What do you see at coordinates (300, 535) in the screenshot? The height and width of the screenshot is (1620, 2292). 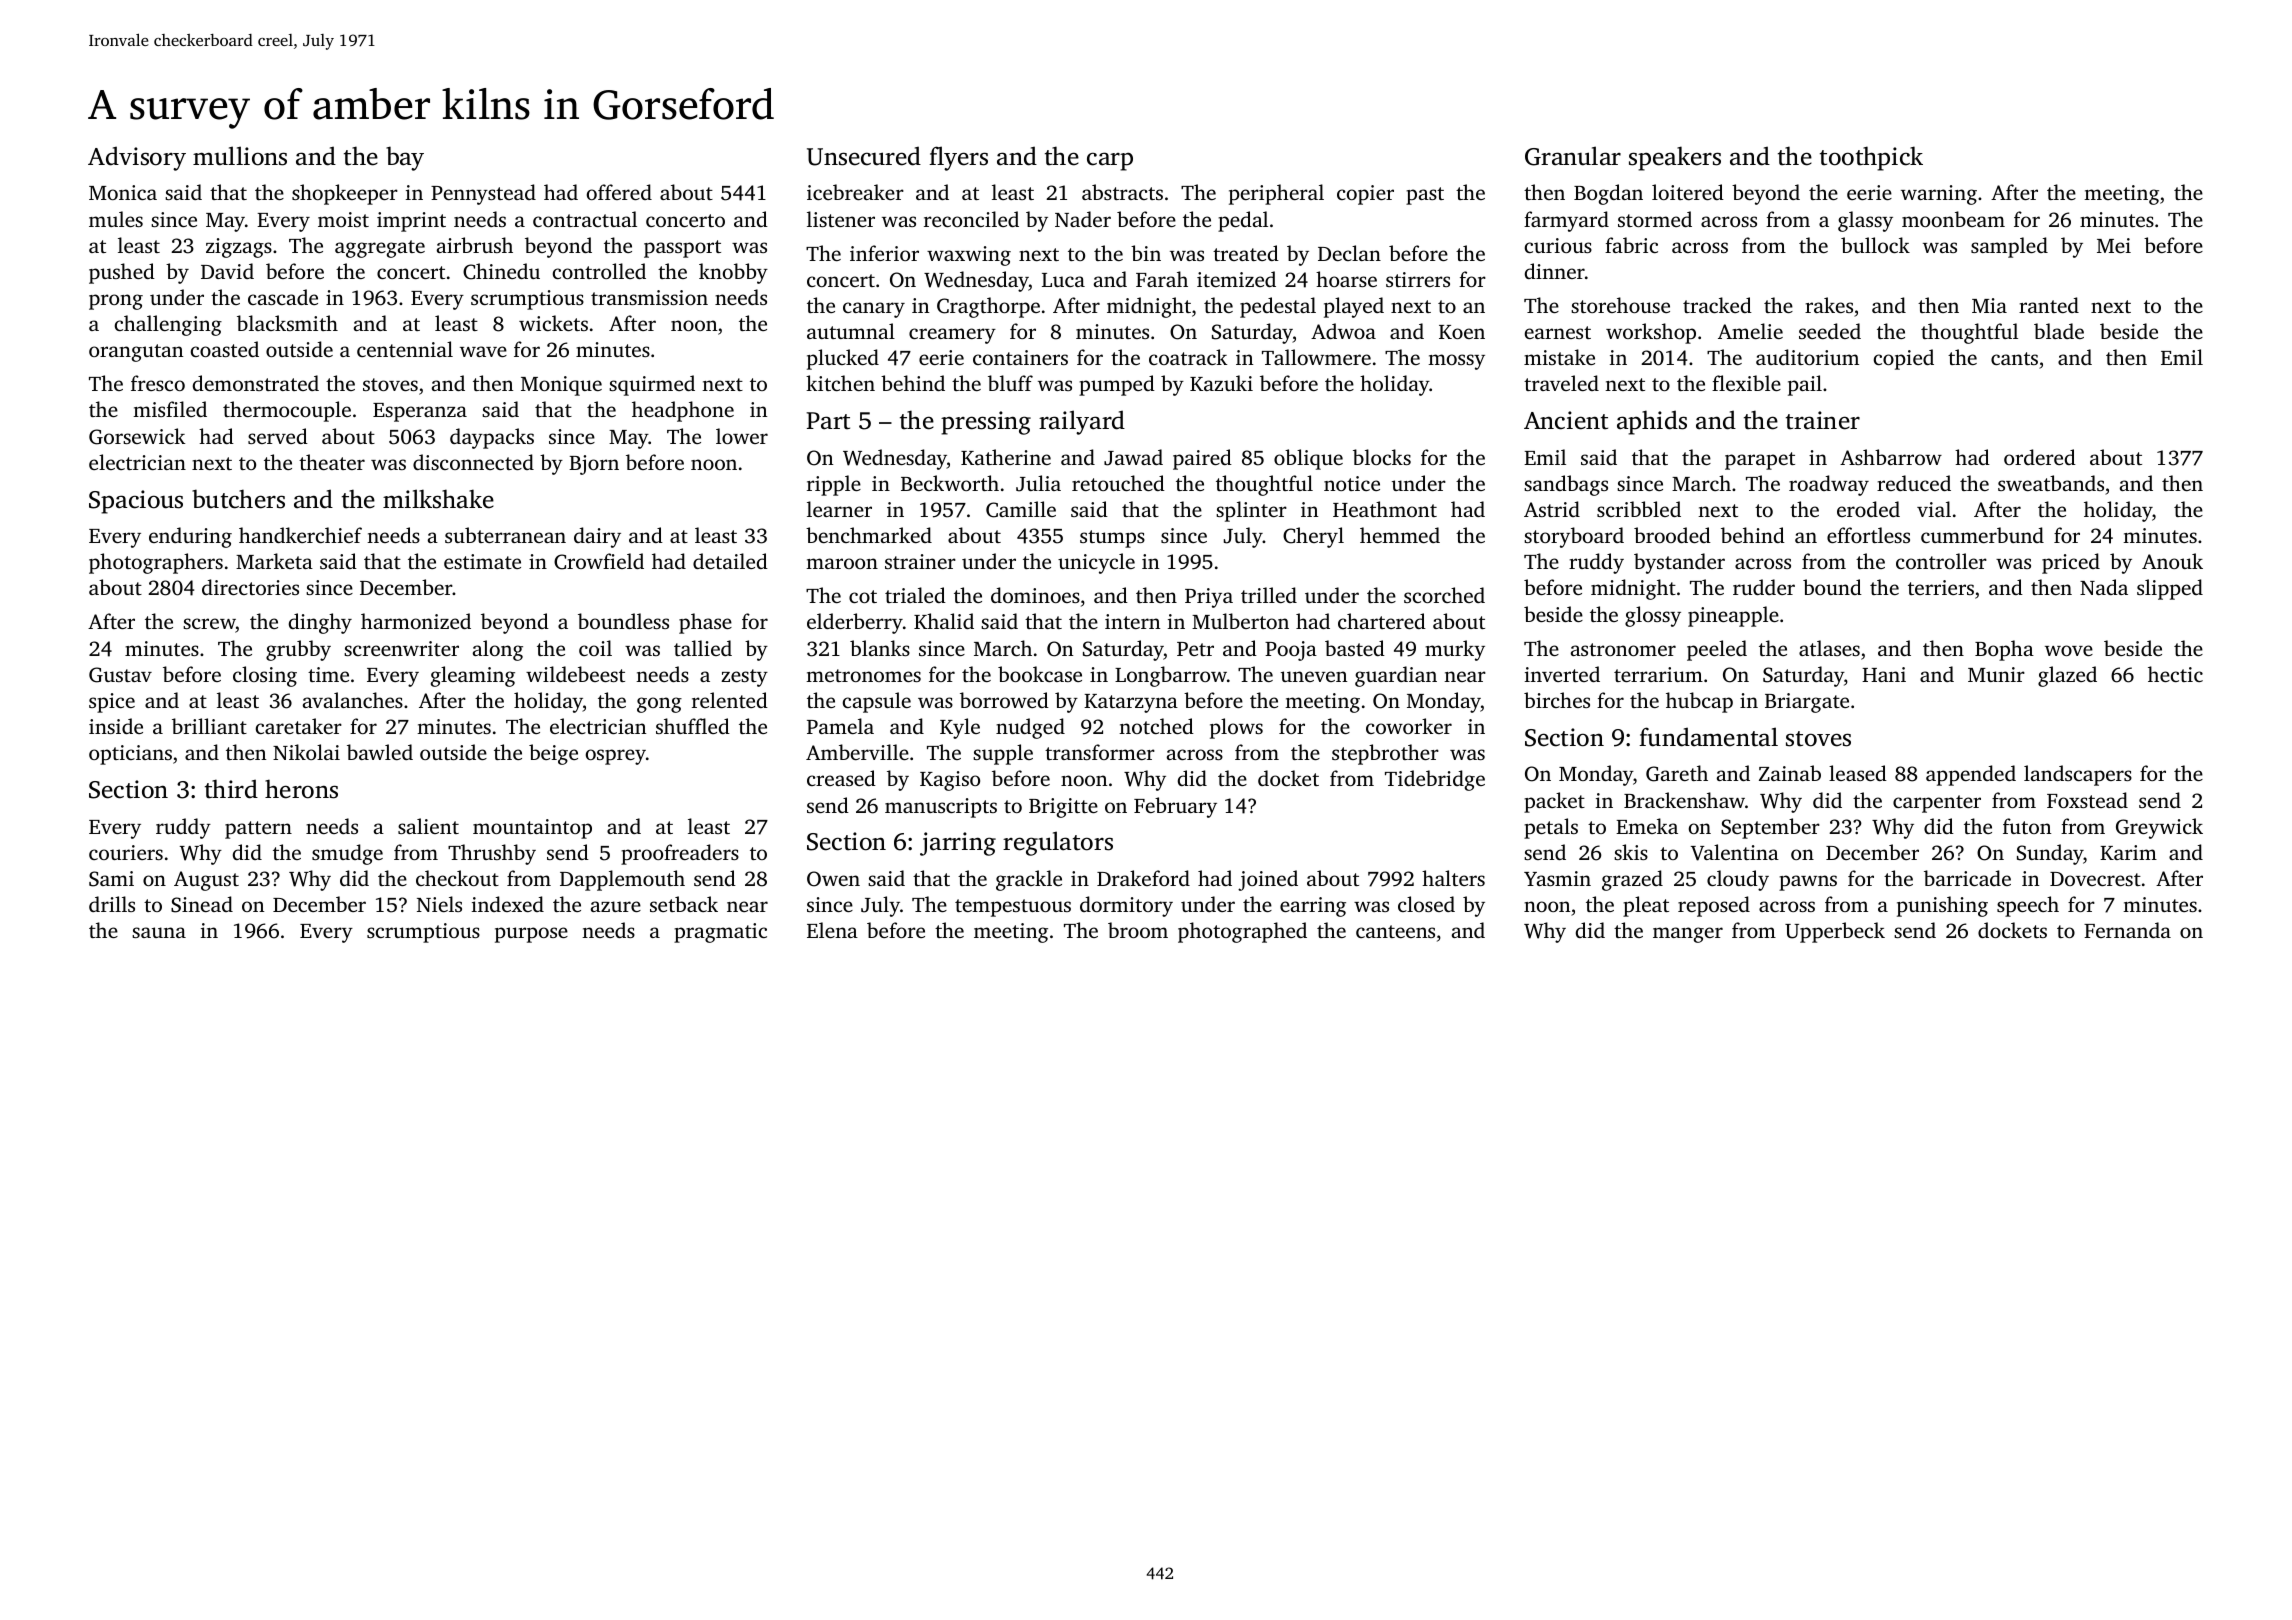 I see `handkerchief` at bounding box center [300, 535].
